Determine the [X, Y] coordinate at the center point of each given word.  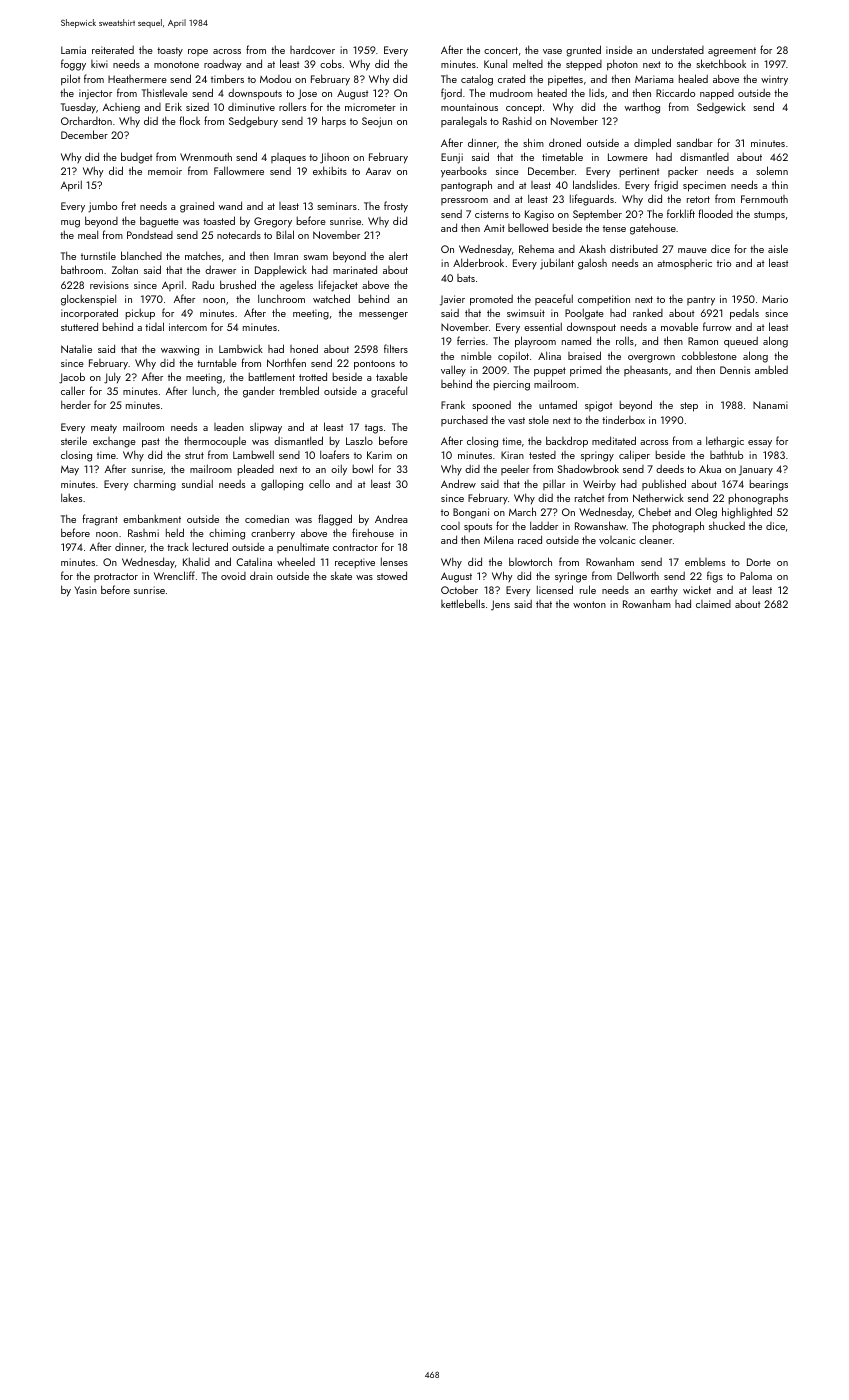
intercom [188, 327]
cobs [331, 63]
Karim [379, 455]
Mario [775, 299]
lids [596, 93]
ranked [648, 313]
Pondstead [150, 235]
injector [95, 94]
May [70, 470]
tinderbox [623, 419]
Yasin [85, 590]
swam [316, 257]
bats [466, 278]
